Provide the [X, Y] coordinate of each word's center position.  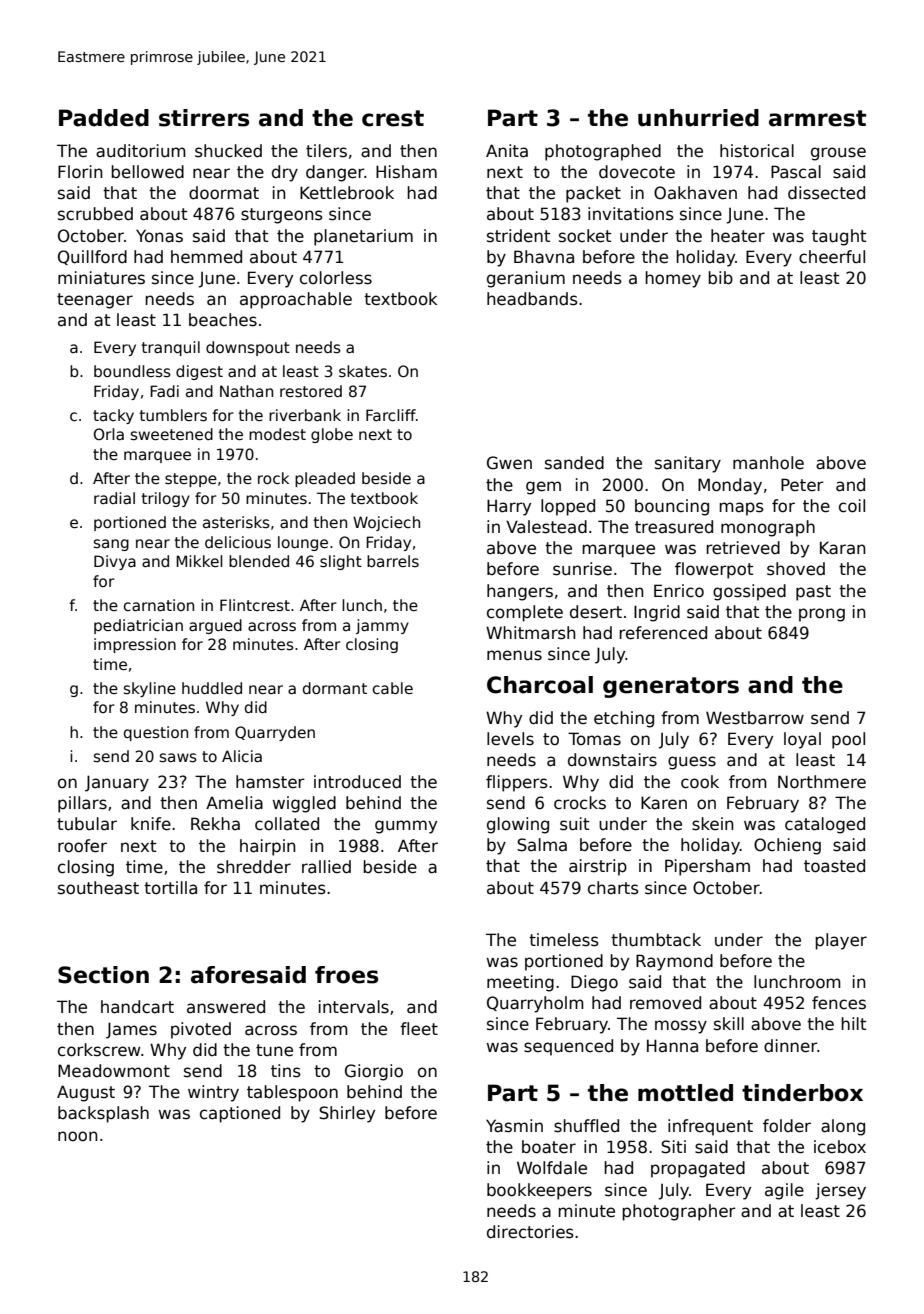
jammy [382, 626]
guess [692, 763]
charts [613, 888]
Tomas [594, 739]
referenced [663, 633]
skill [729, 1024]
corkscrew [99, 1050]
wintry [213, 1093]
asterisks [236, 522]
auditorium [141, 151]
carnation [159, 605]
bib [720, 278]
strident [518, 236]
